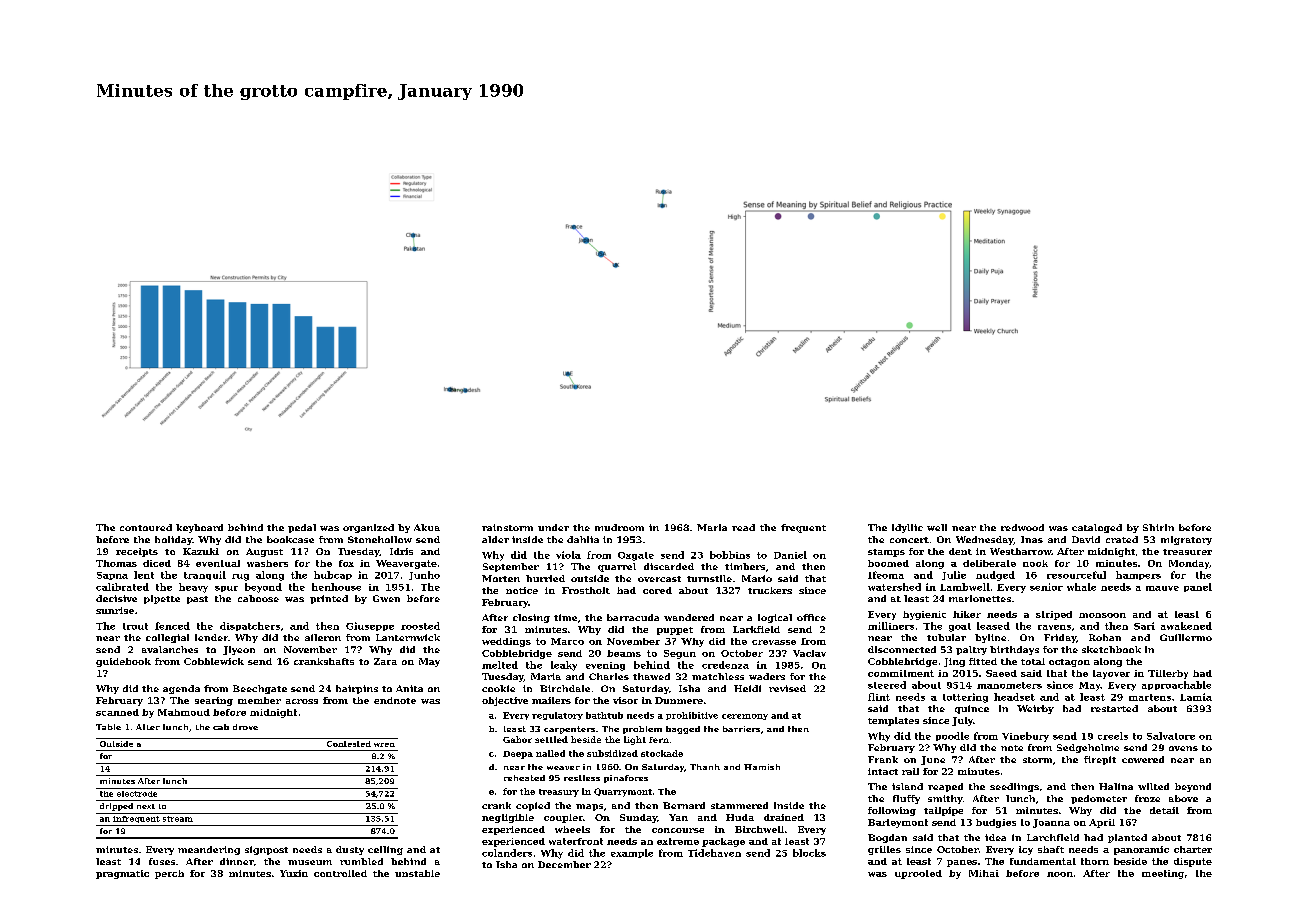 Image resolution: width=1308 pixels, height=924 pixels. I want to click on contoured, so click(146, 527).
